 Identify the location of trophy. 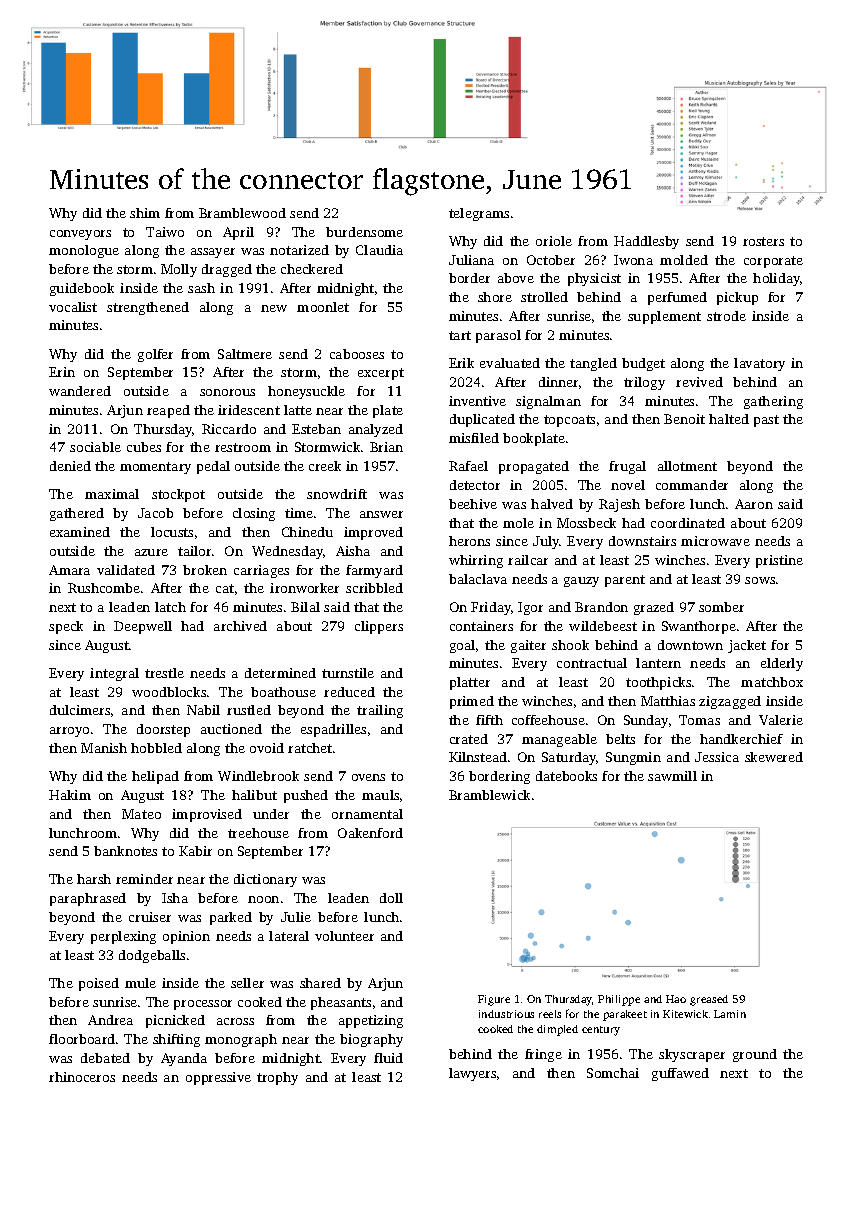
(277, 1078).
